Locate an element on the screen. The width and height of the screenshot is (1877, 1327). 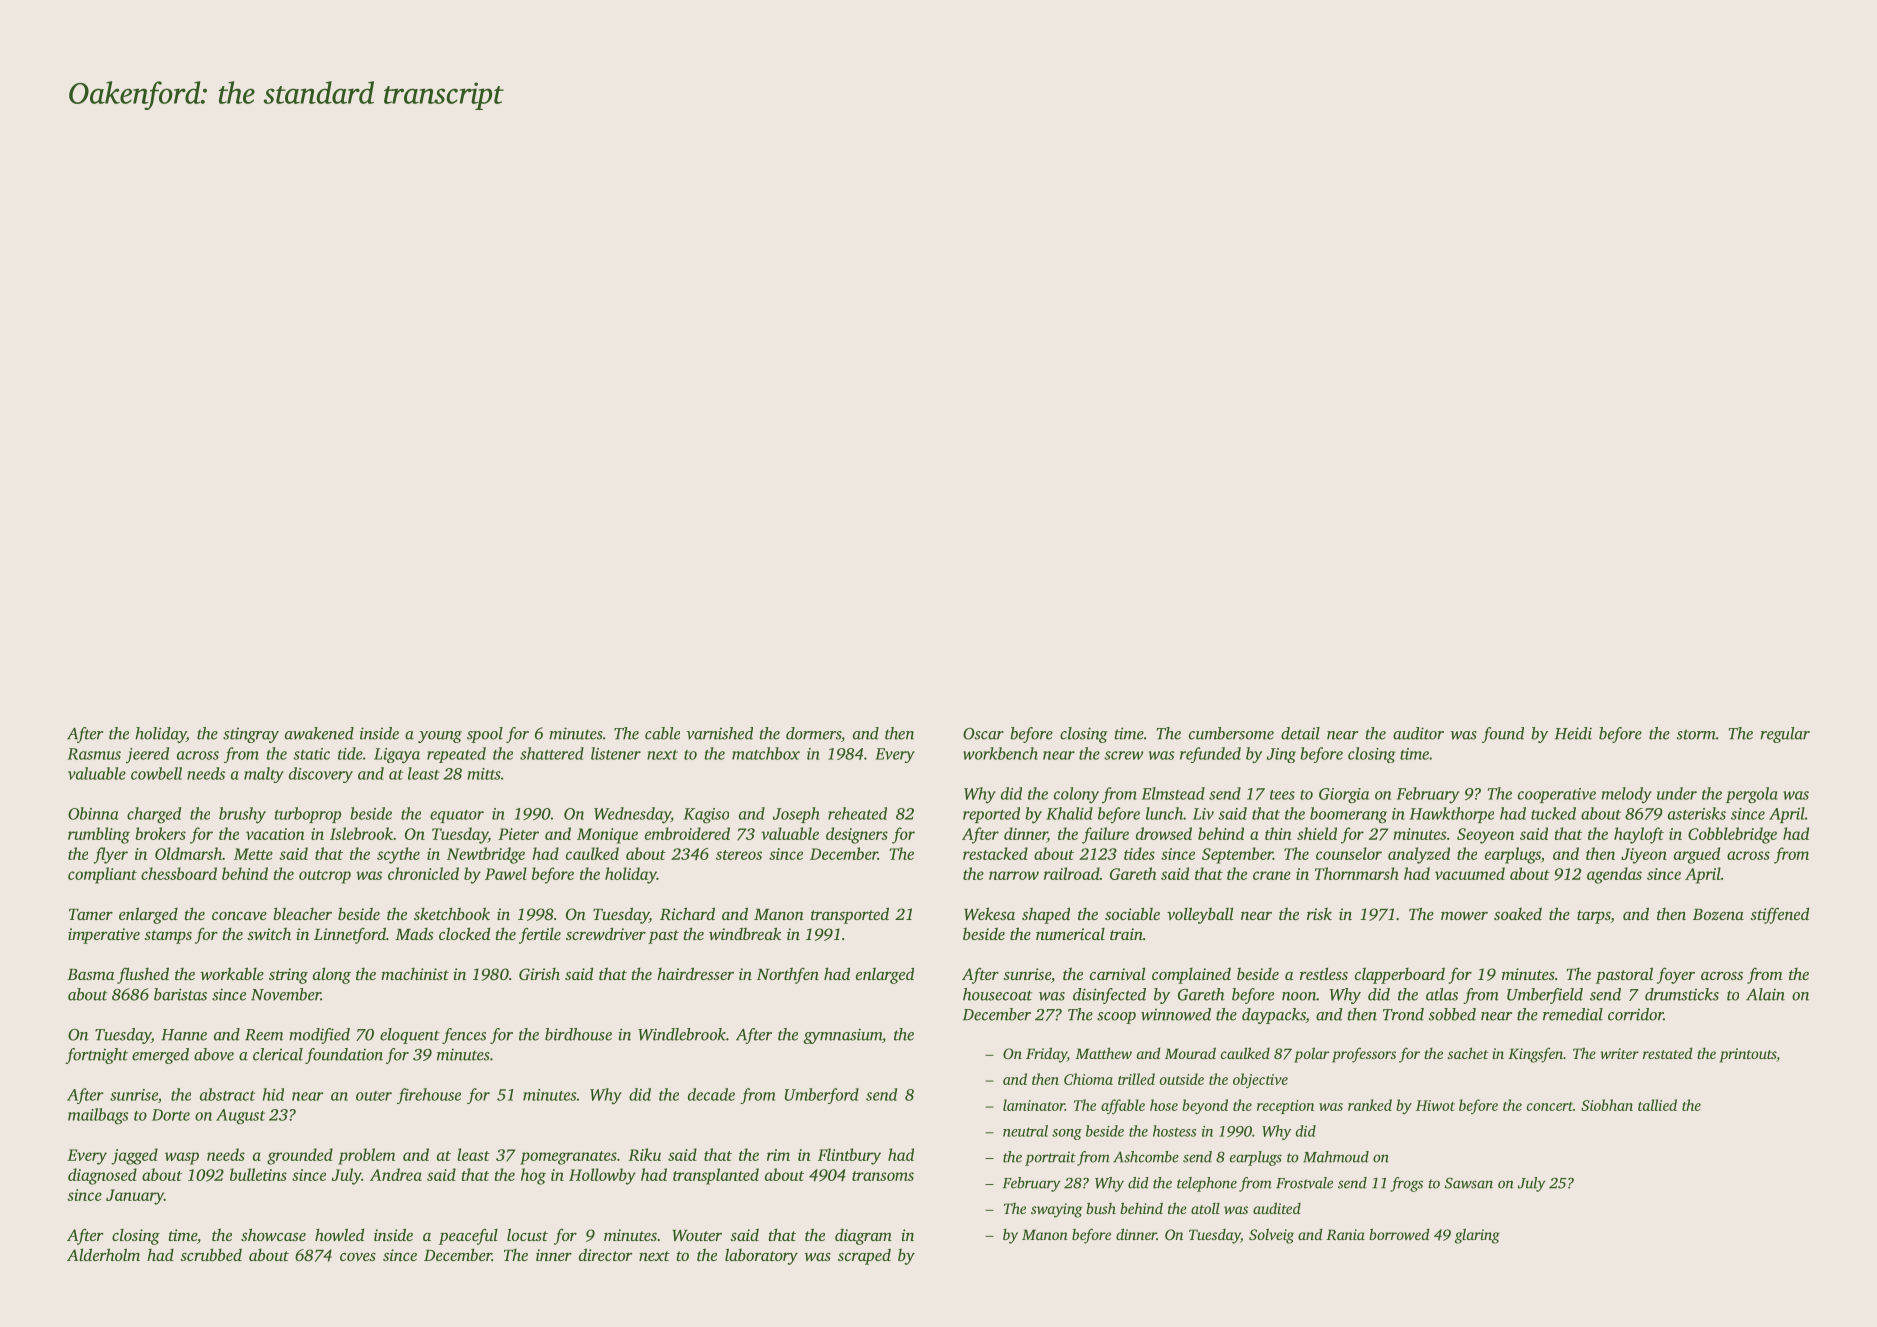
Solveig is located at coordinates (1271, 1236).
